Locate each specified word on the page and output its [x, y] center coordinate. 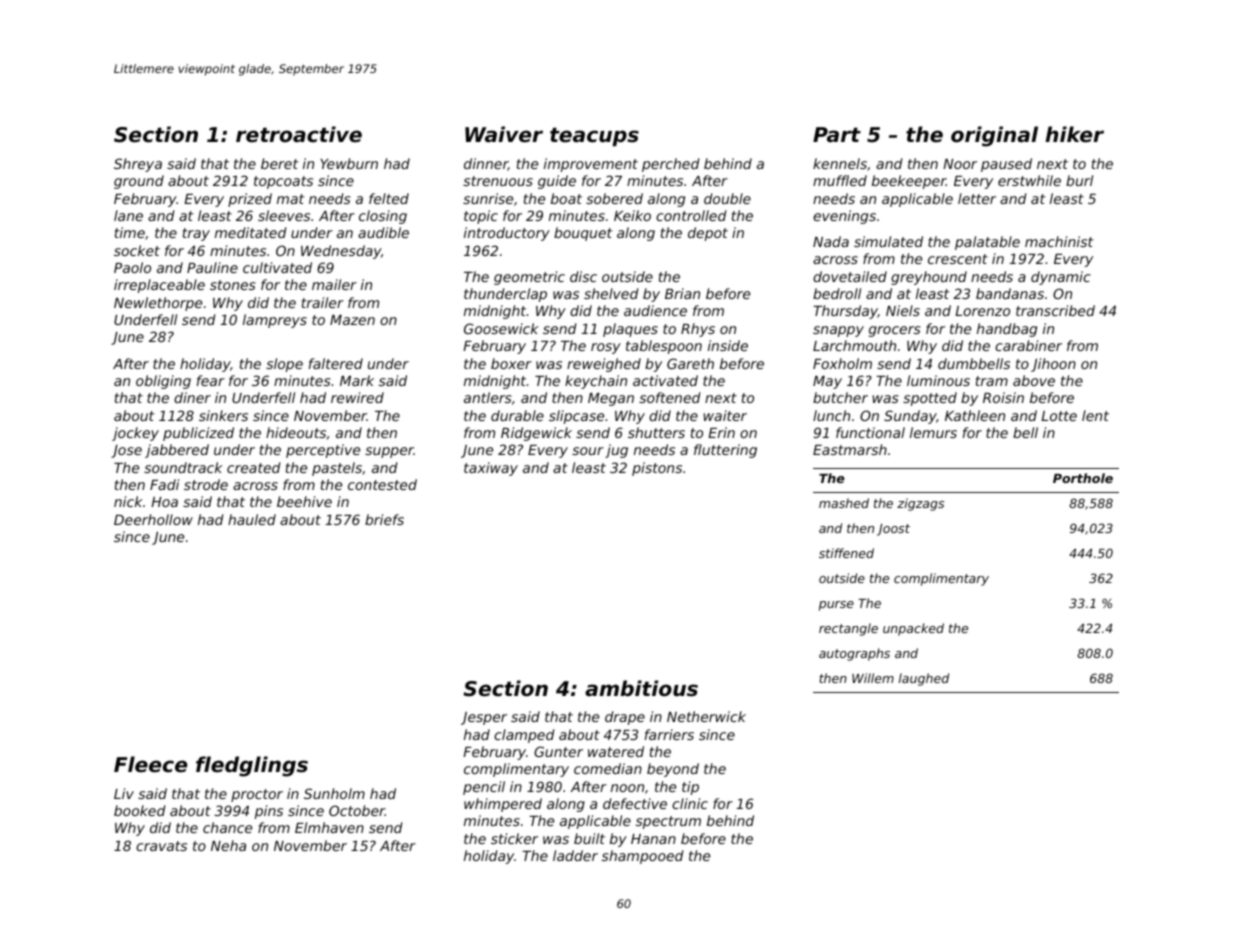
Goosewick [501, 328]
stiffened [846, 553]
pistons [657, 469]
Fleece [150, 764]
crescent [958, 259]
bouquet [583, 234]
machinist [1059, 241]
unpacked [913, 629]
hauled [252, 519]
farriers [669, 734]
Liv [124, 793]
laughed [924, 679]
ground [139, 182]
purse [836, 606]
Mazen [352, 320]
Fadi [164, 484]
